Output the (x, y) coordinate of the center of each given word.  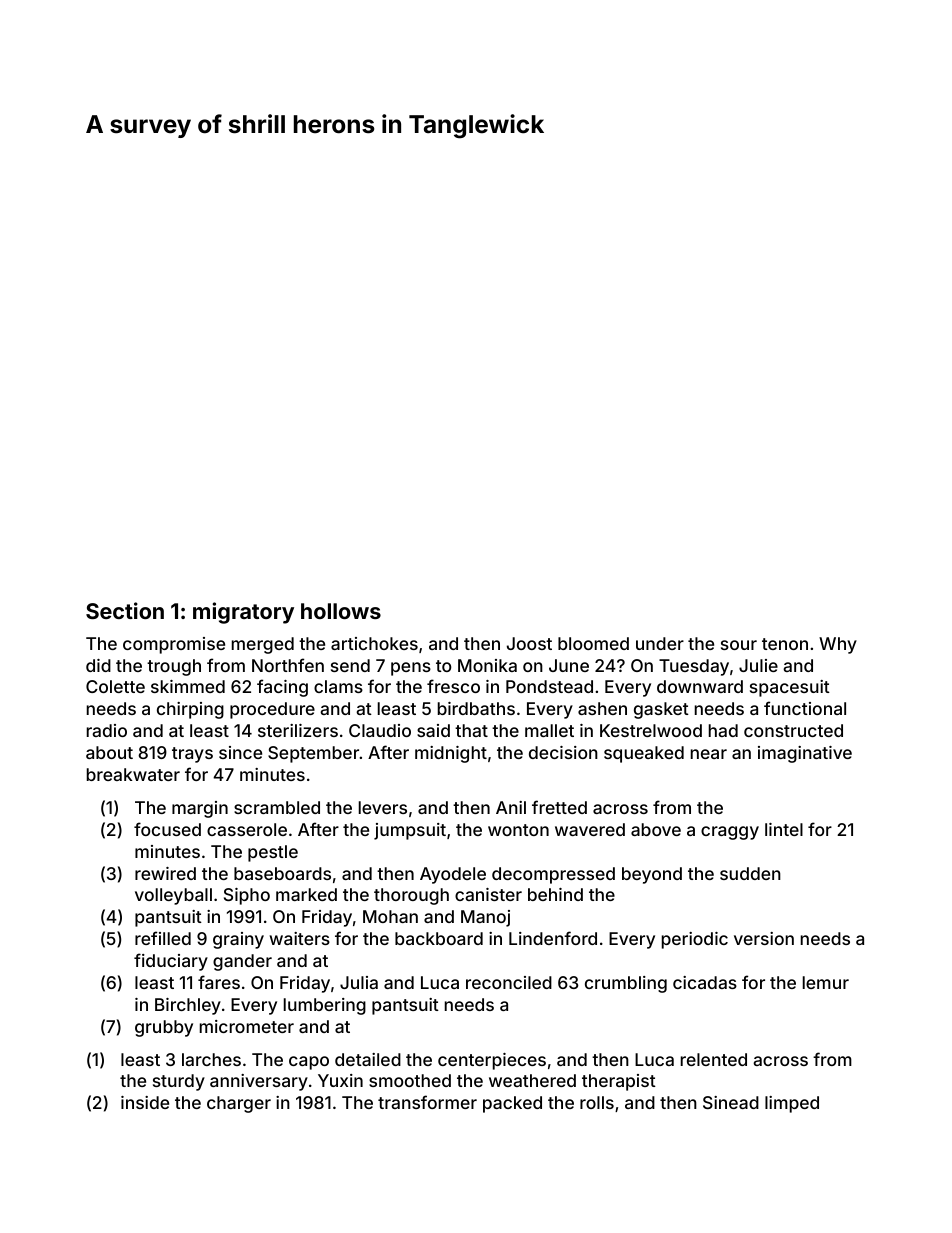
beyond (652, 875)
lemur (826, 982)
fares (219, 982)
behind (555, 894)
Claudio (380, 730)
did (98, 665)
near (709, 754)
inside (145, 1102)
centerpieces (492, 1061)
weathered (532, 1080)
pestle (273, 853)
